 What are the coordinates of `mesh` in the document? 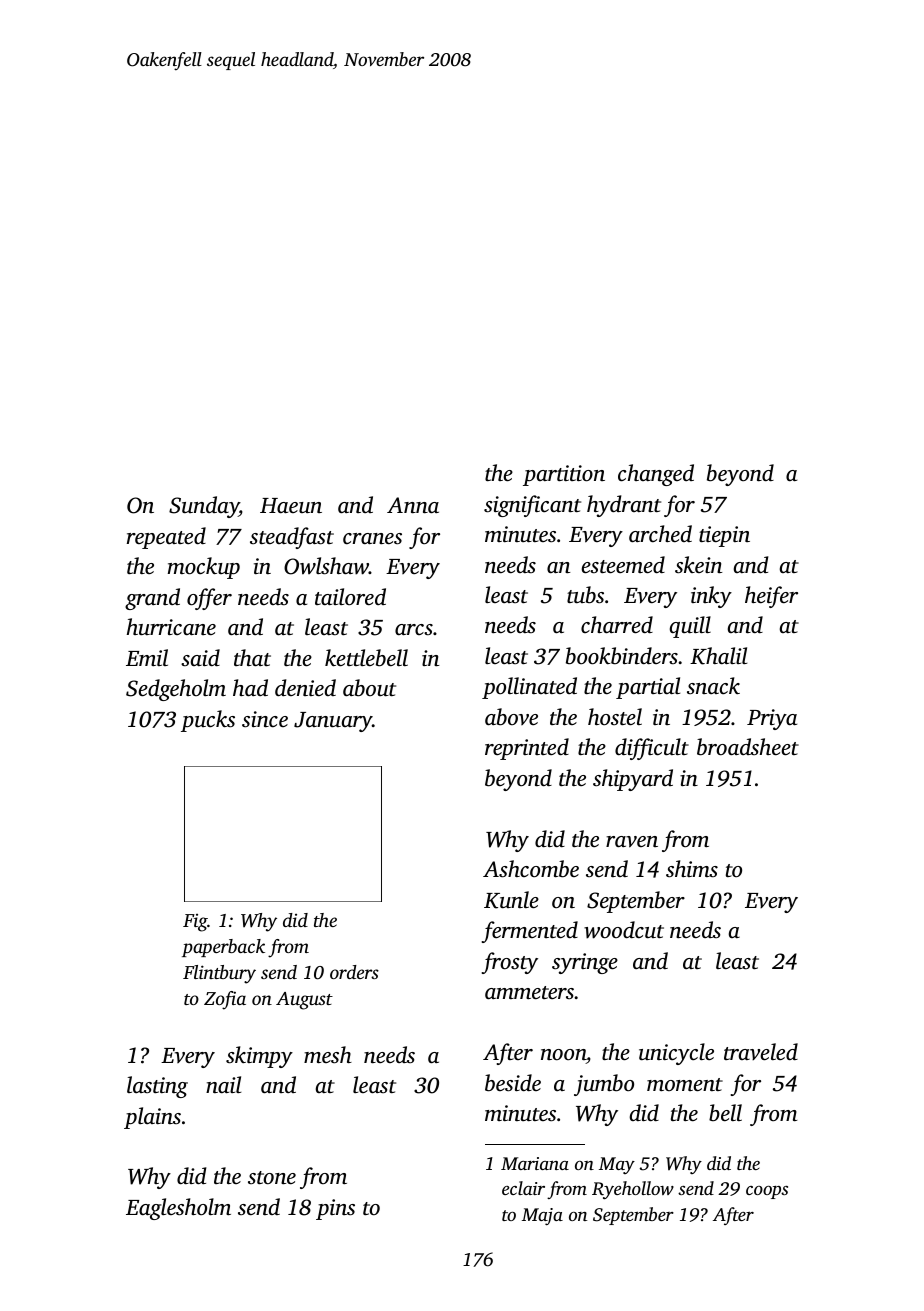 It's located at (328, 1055).
